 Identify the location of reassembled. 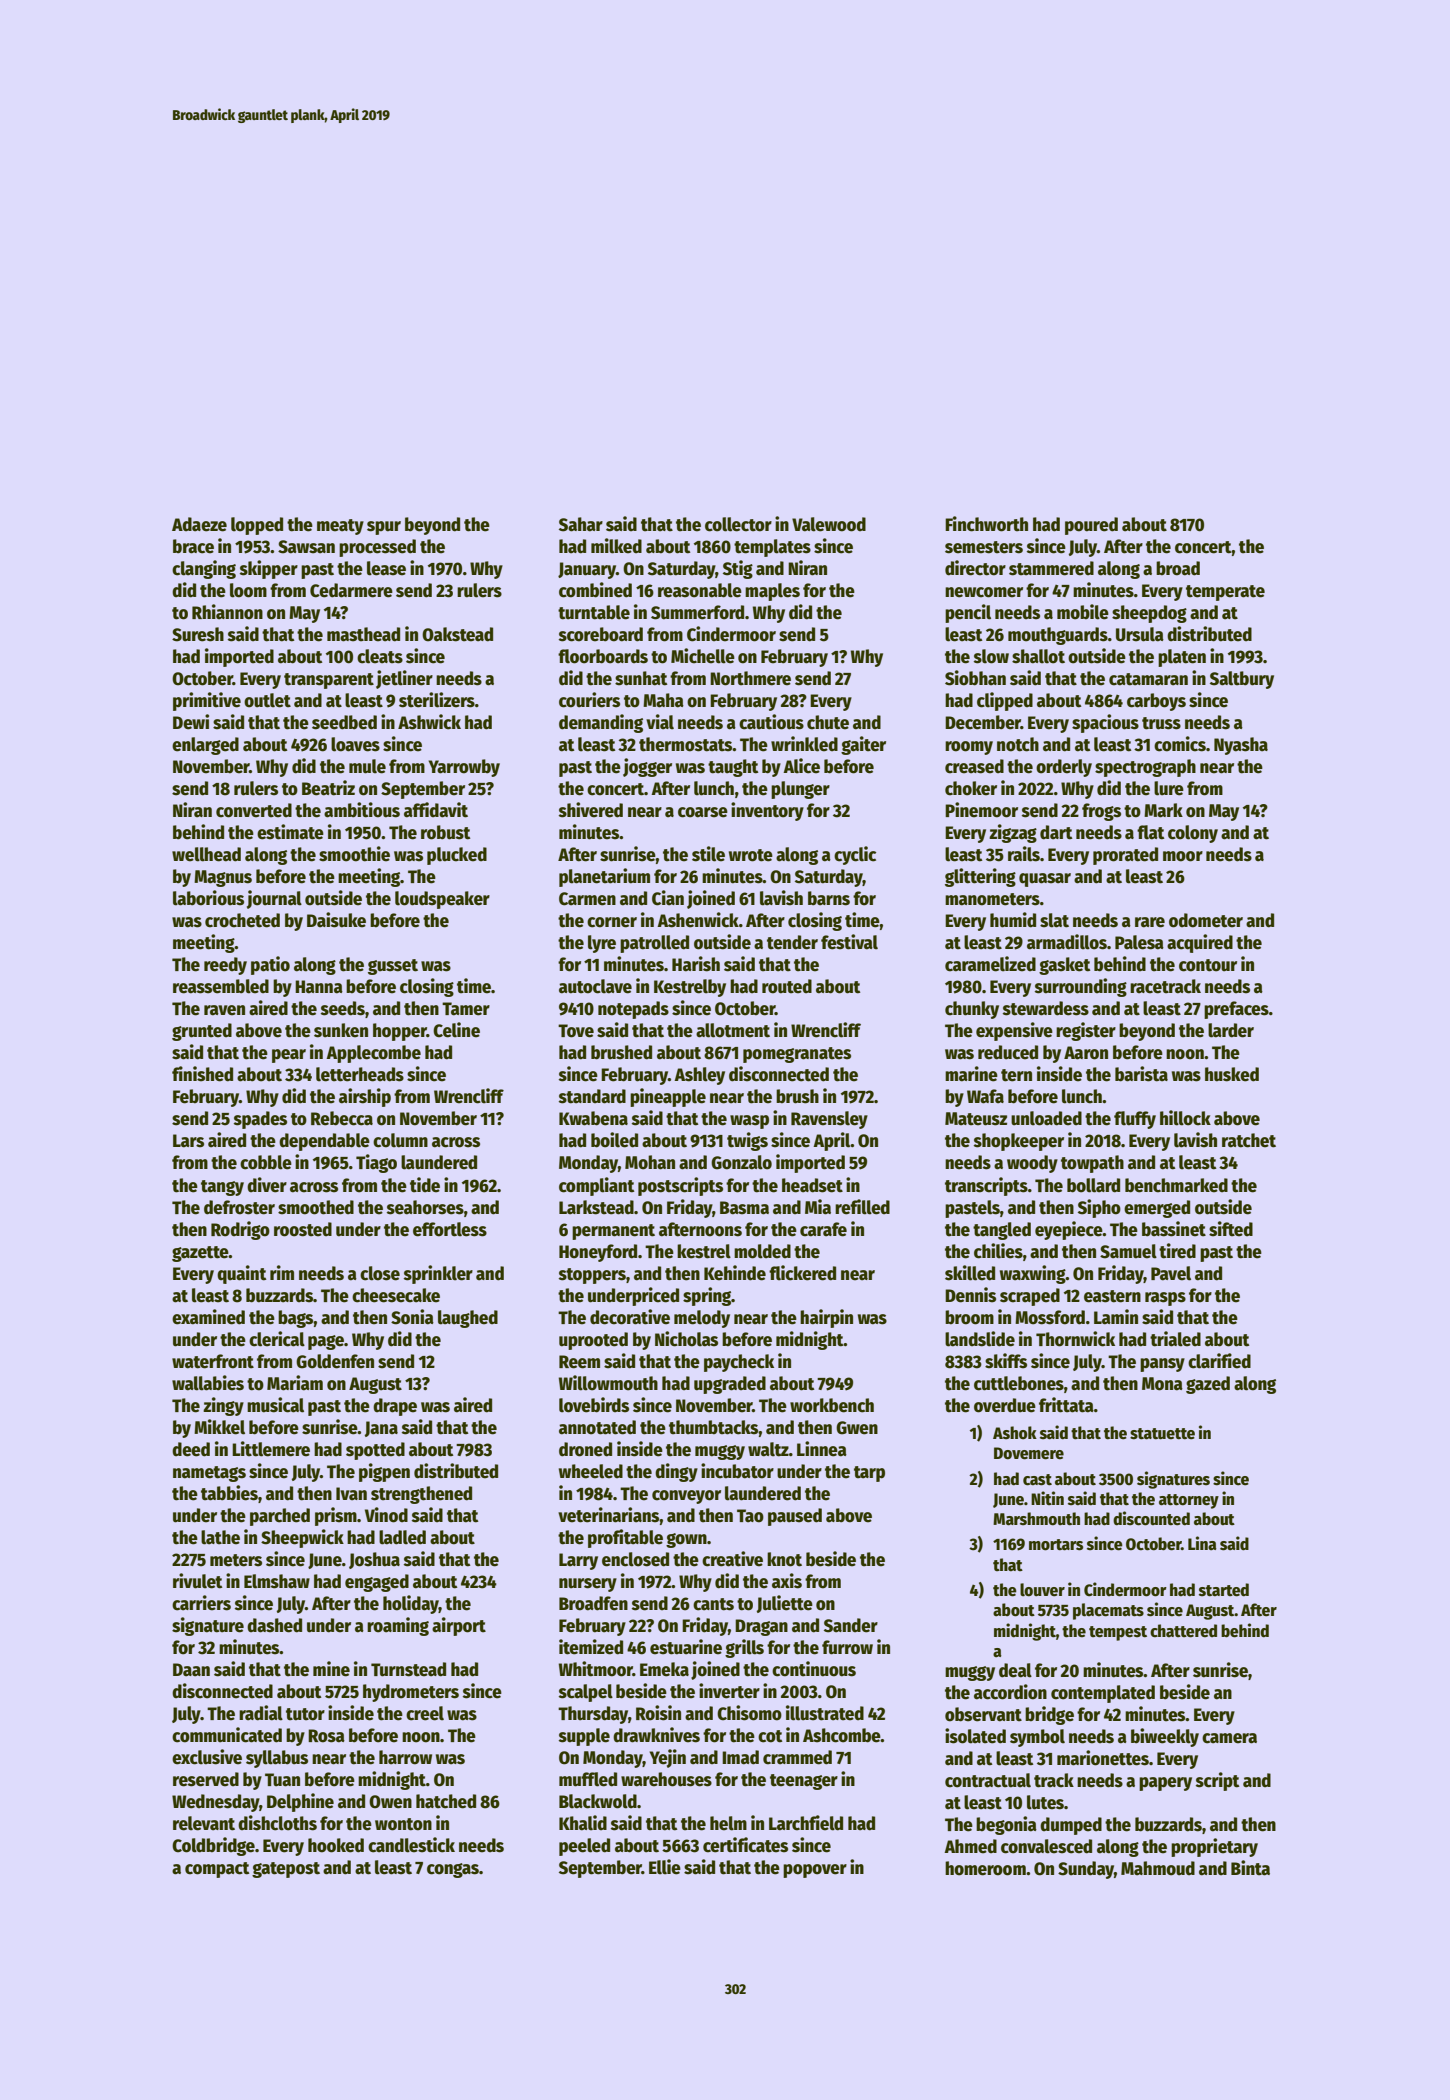
(221, 986).
